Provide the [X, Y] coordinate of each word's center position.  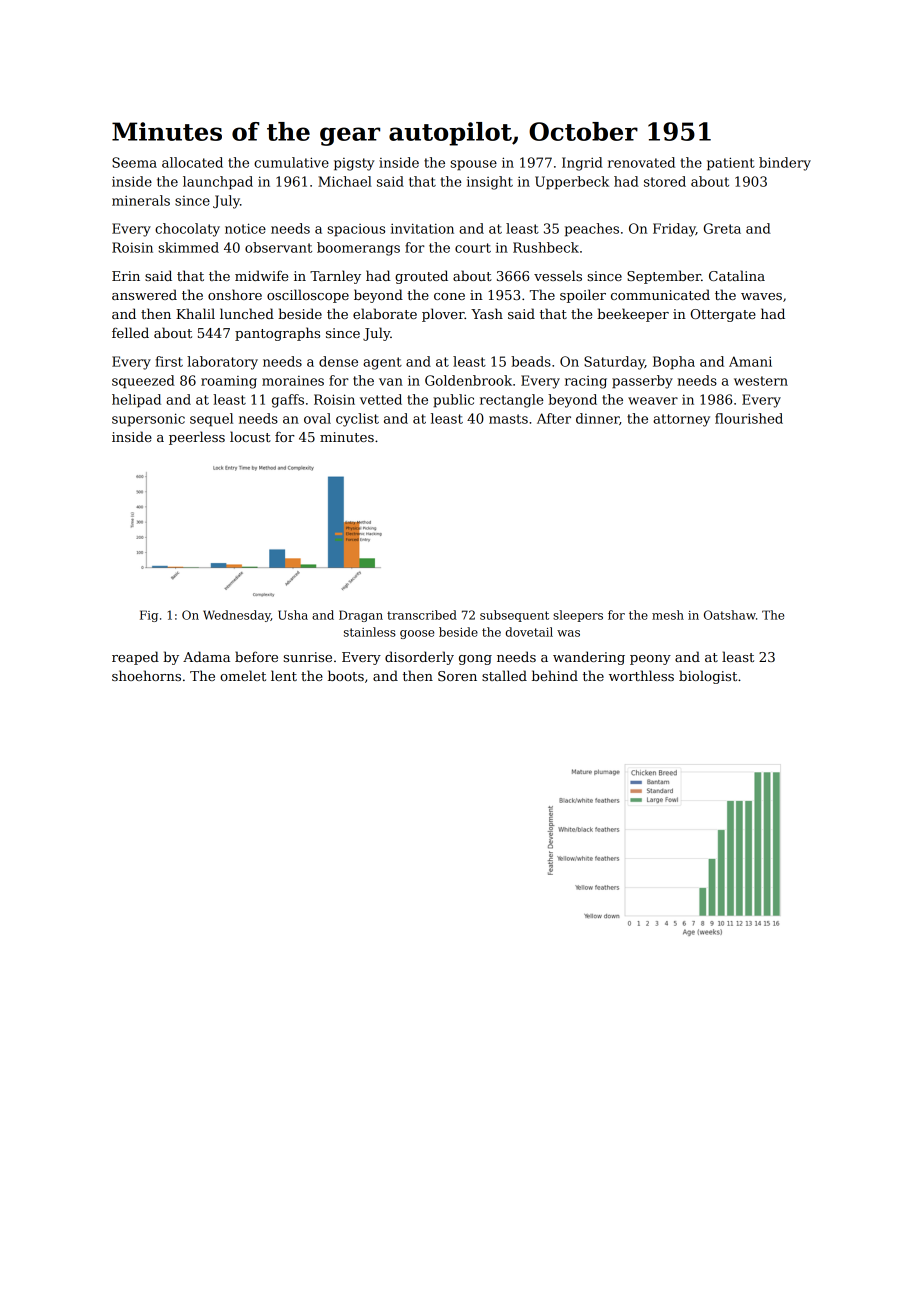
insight [490, 183]
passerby [642, 382]
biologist [708, 677]
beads [531, 361]
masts [508, 419]
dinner [597, 418]
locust [250, 436]
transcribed [422, 615]
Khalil [195, 313]
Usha [293, 615]
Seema [134, 162]
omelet [243, 675]
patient [731, 164]
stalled [504, 675]
